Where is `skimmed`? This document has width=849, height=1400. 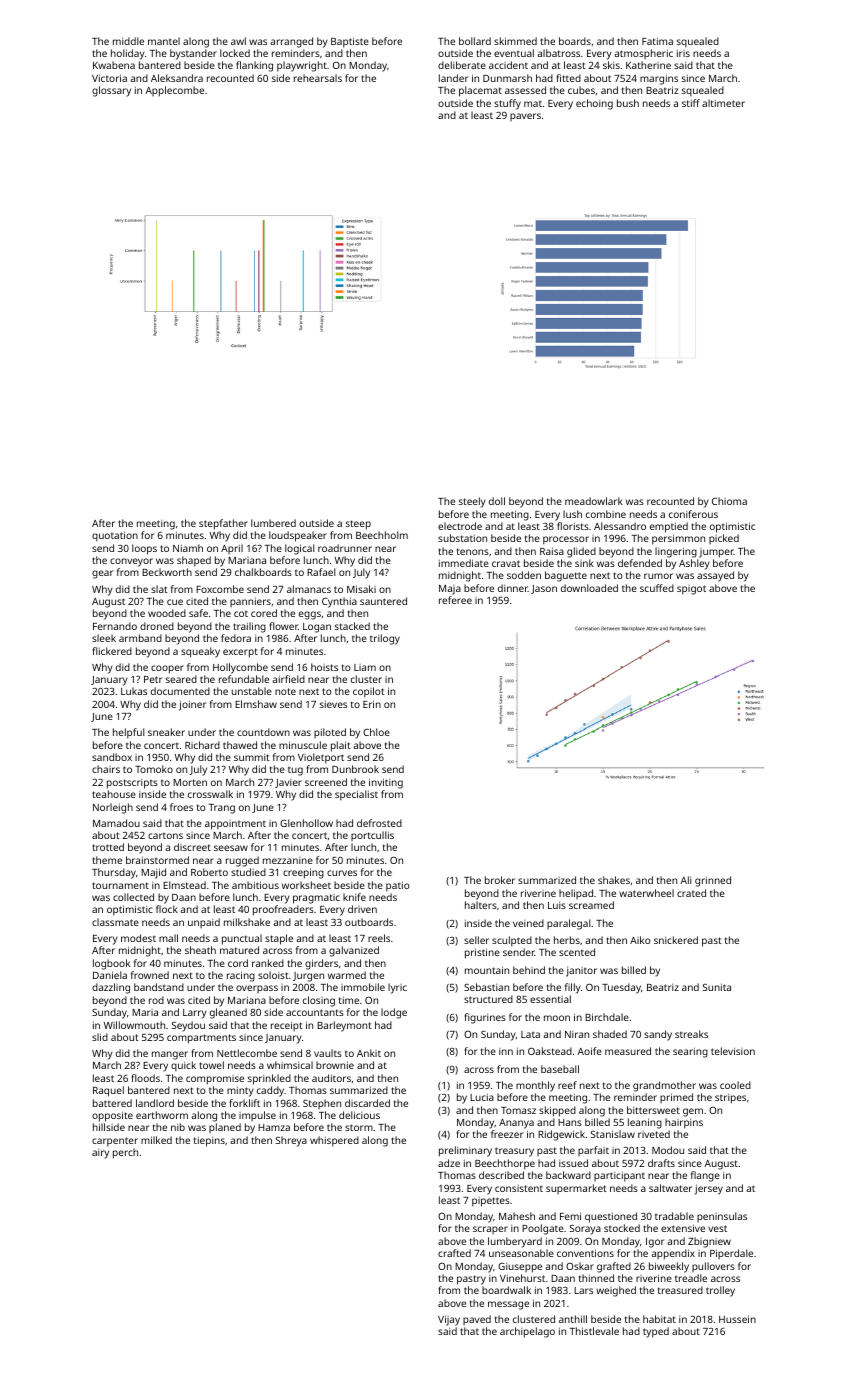
skimmed is located at coordinates (515, 41).
